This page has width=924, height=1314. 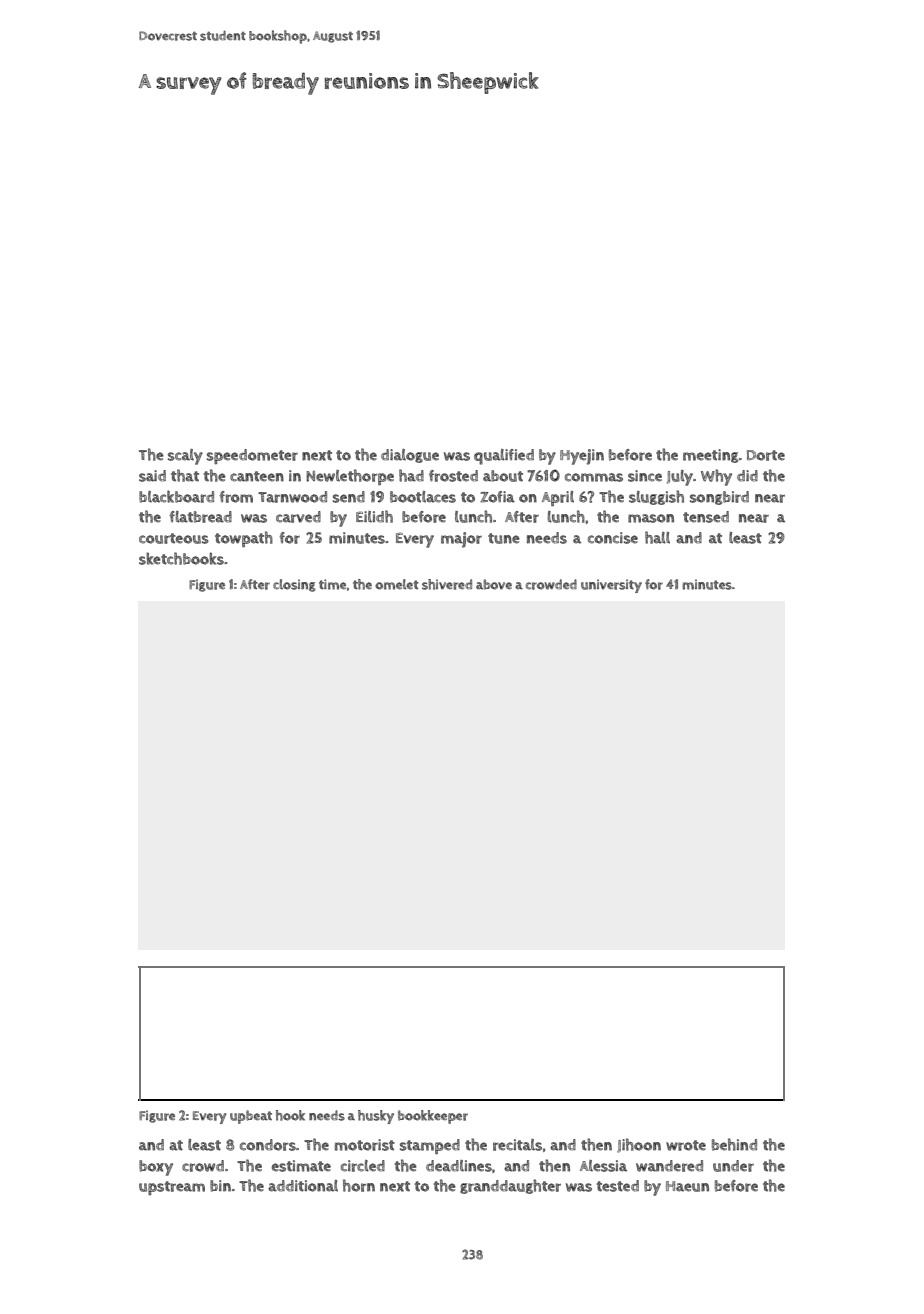 What do you see at coordinates (706, 517) in the page?
I see `tensed` at bounding box center [706, 517].
